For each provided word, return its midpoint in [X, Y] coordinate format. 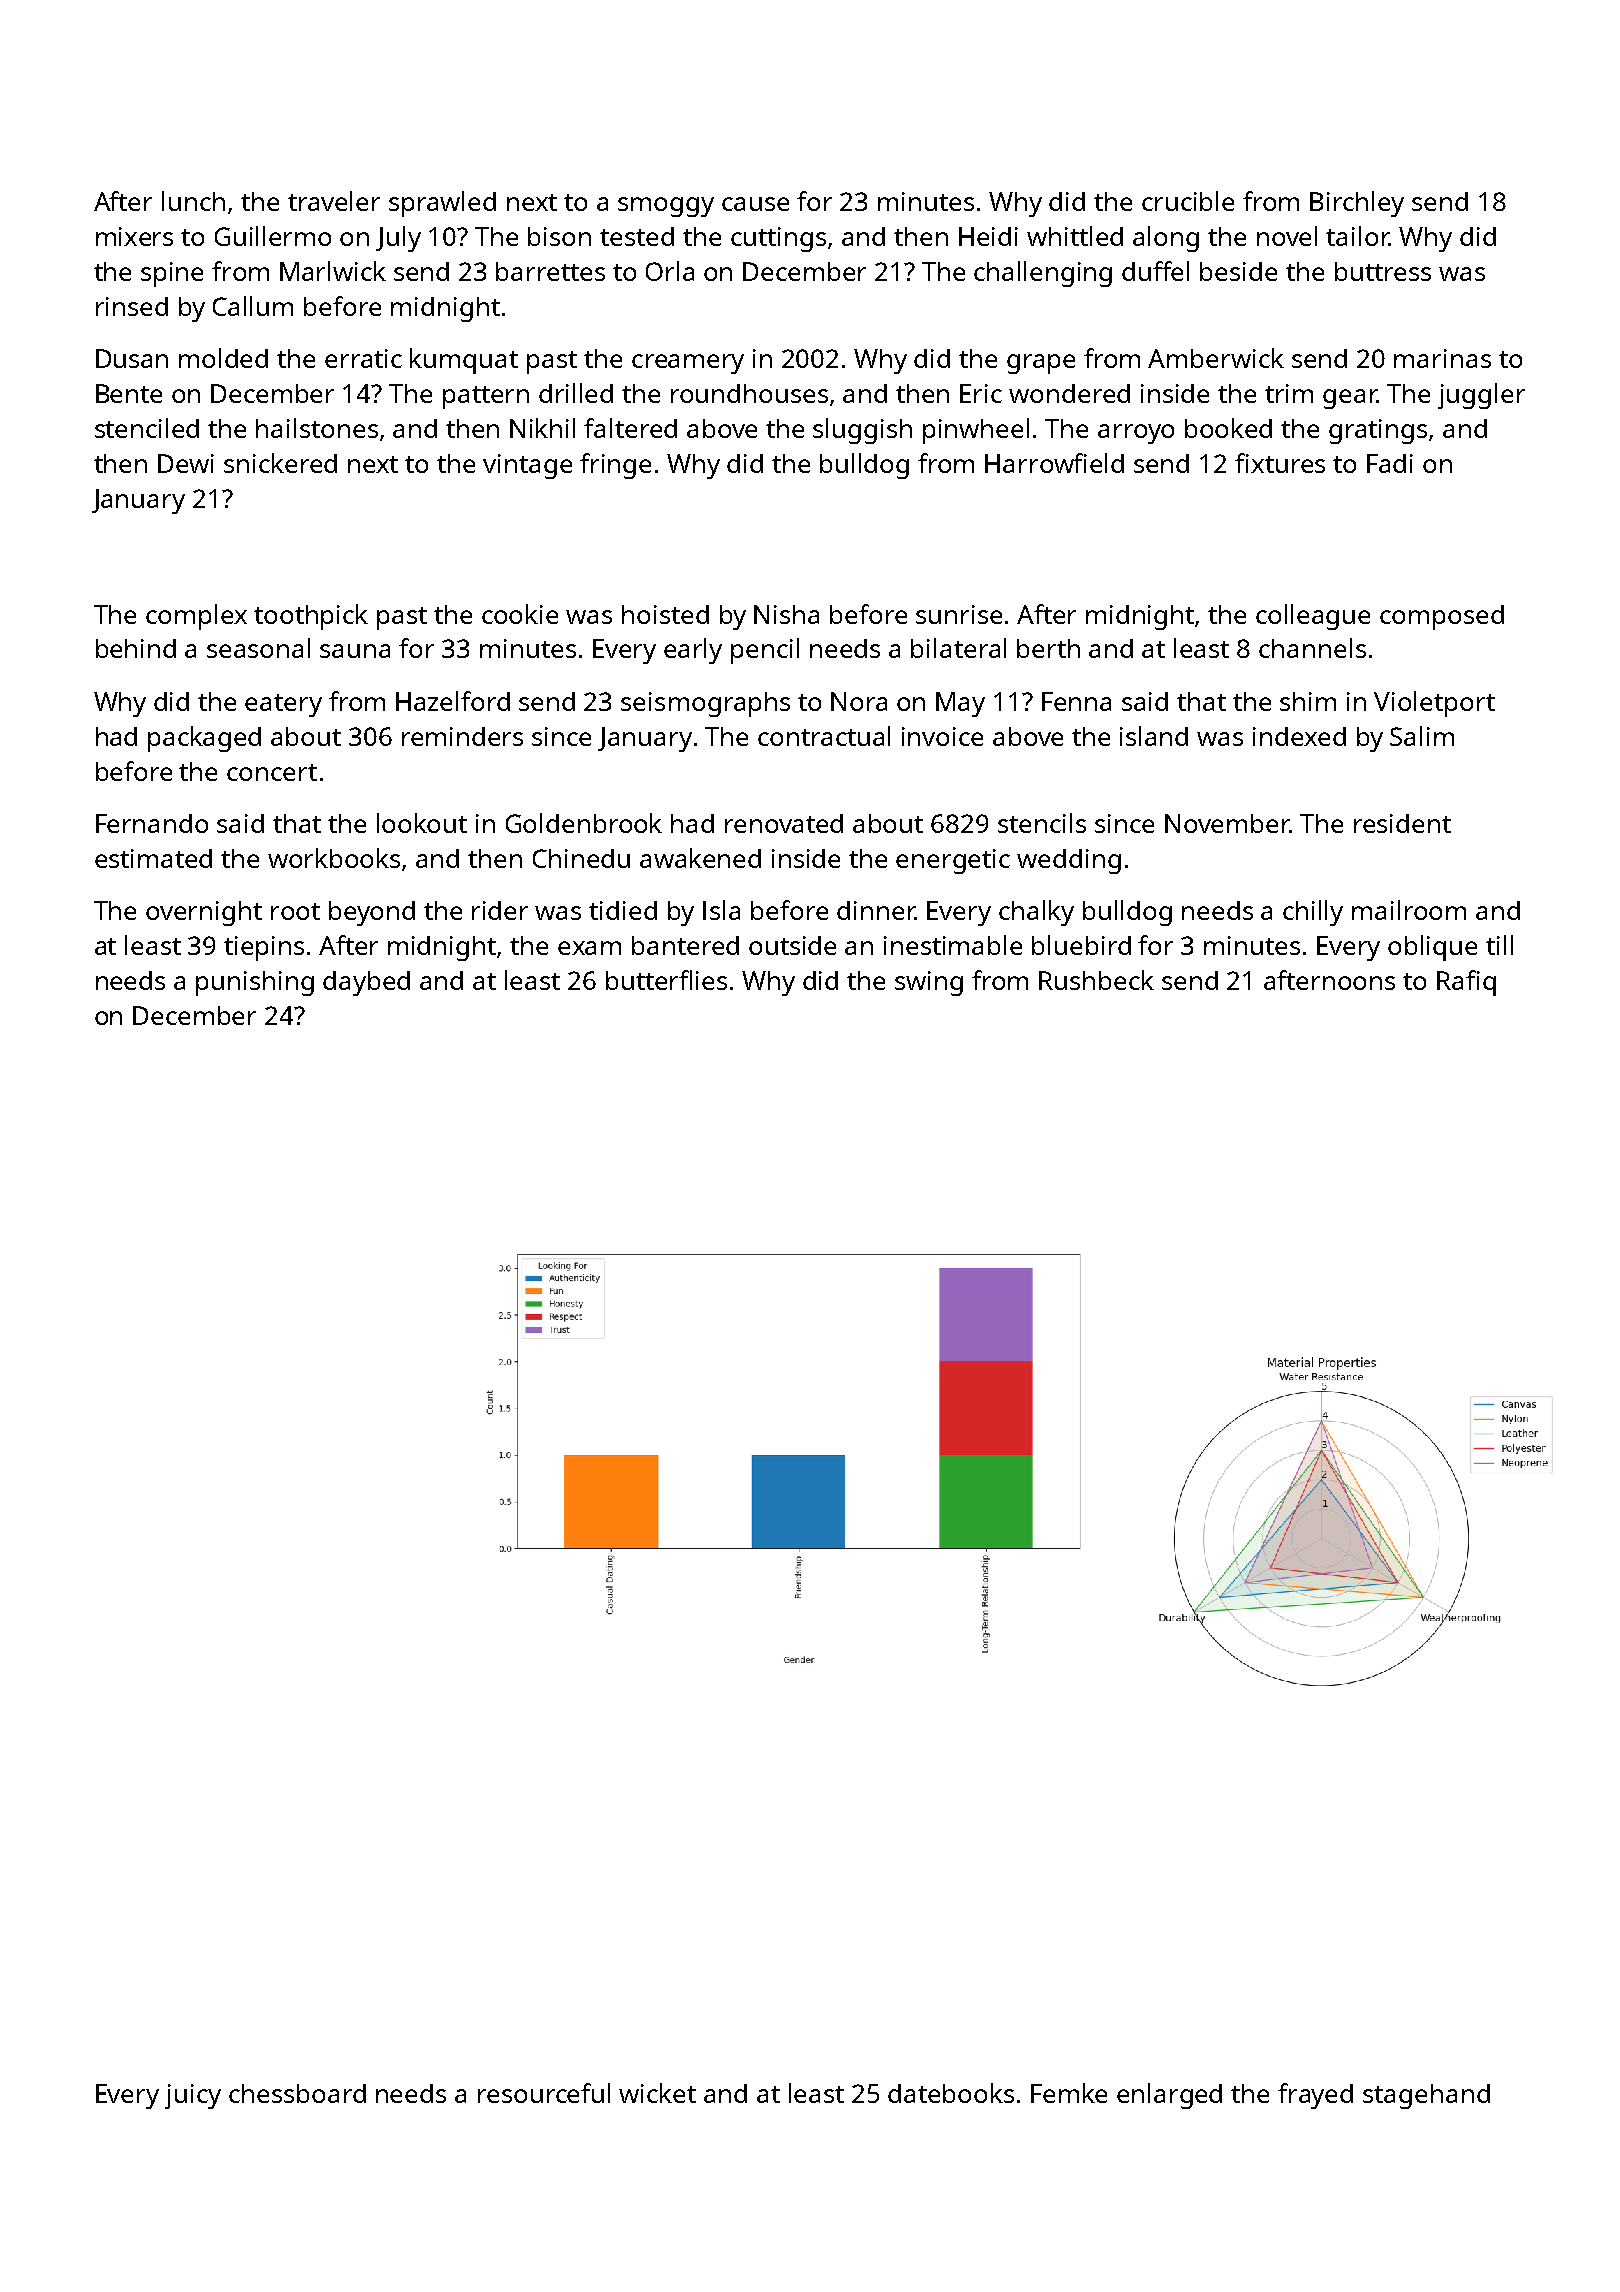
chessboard [297, 2093]
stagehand [1426, 2096]
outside [792, 945]
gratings [1378, 431]
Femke [1069, 2093]
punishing [255, 983]
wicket [657, 2093]
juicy [193, 2096]
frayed [1315, 2096]
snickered [280, 463]
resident [1402, 823]
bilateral [958, 648]
